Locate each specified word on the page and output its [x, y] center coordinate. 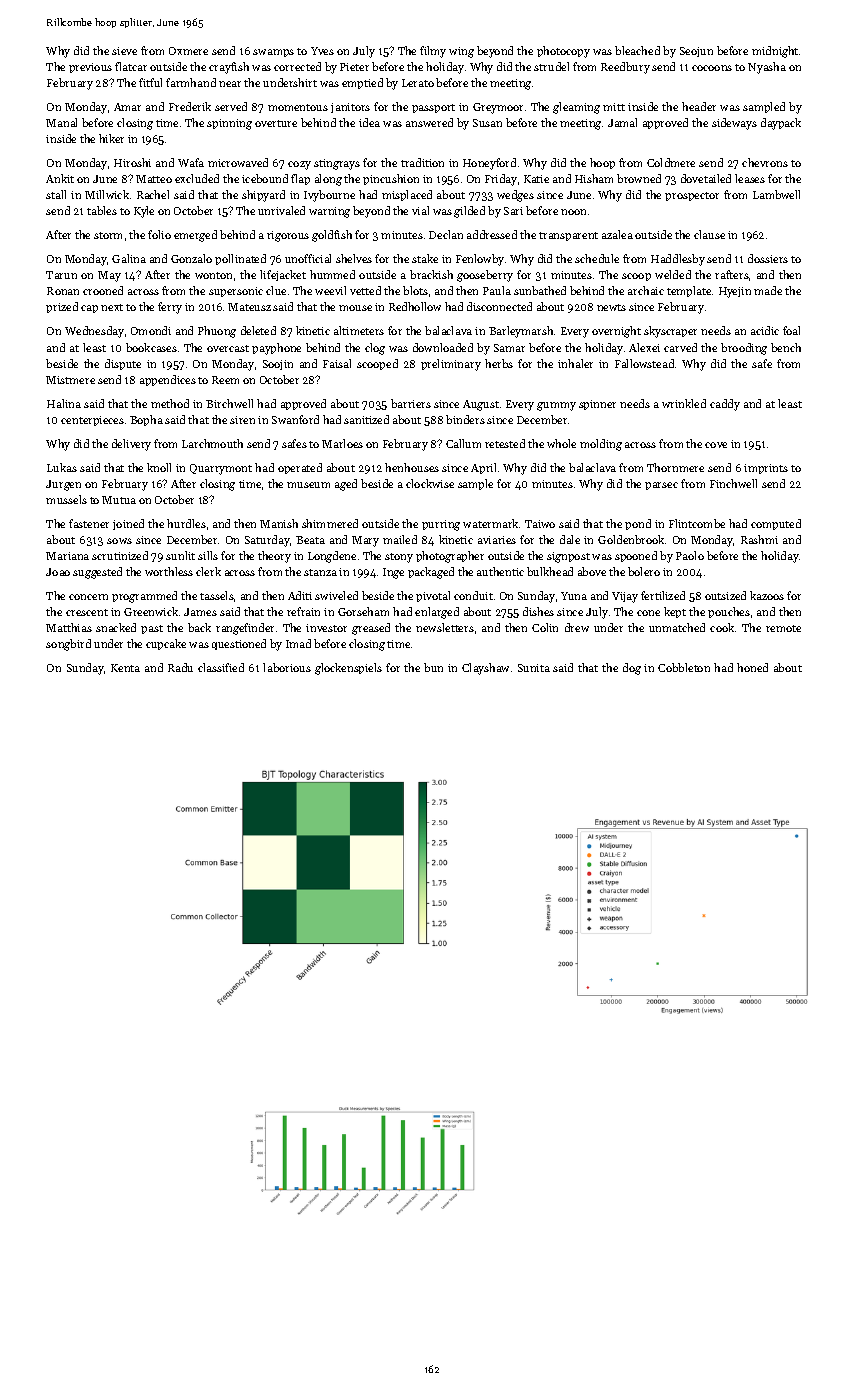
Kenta [125, 668]
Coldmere [671, 162]
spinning [229, 124]
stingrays [337, 164]
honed [752, 667]
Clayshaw [485, 669]
